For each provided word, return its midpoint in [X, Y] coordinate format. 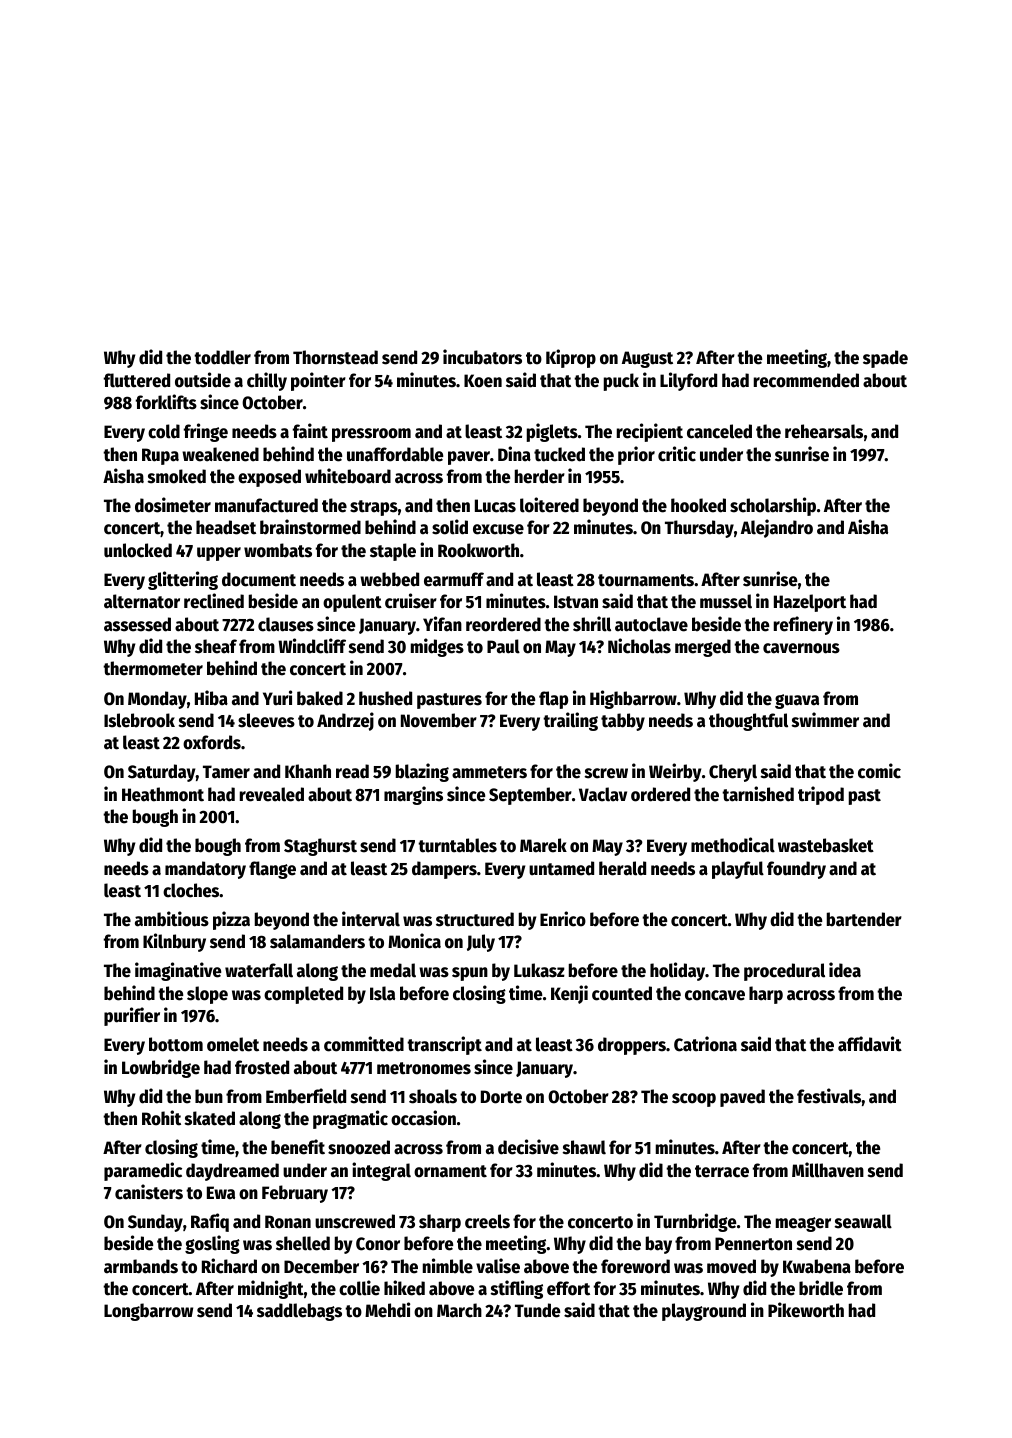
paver [469, 458]
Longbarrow [148, 1312]
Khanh [308, 771]
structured [475, 919]
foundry [796, 870]
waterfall [259, 970]
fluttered [137, 380]
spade [885, 359]
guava [797, 701]
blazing [422, 772]
